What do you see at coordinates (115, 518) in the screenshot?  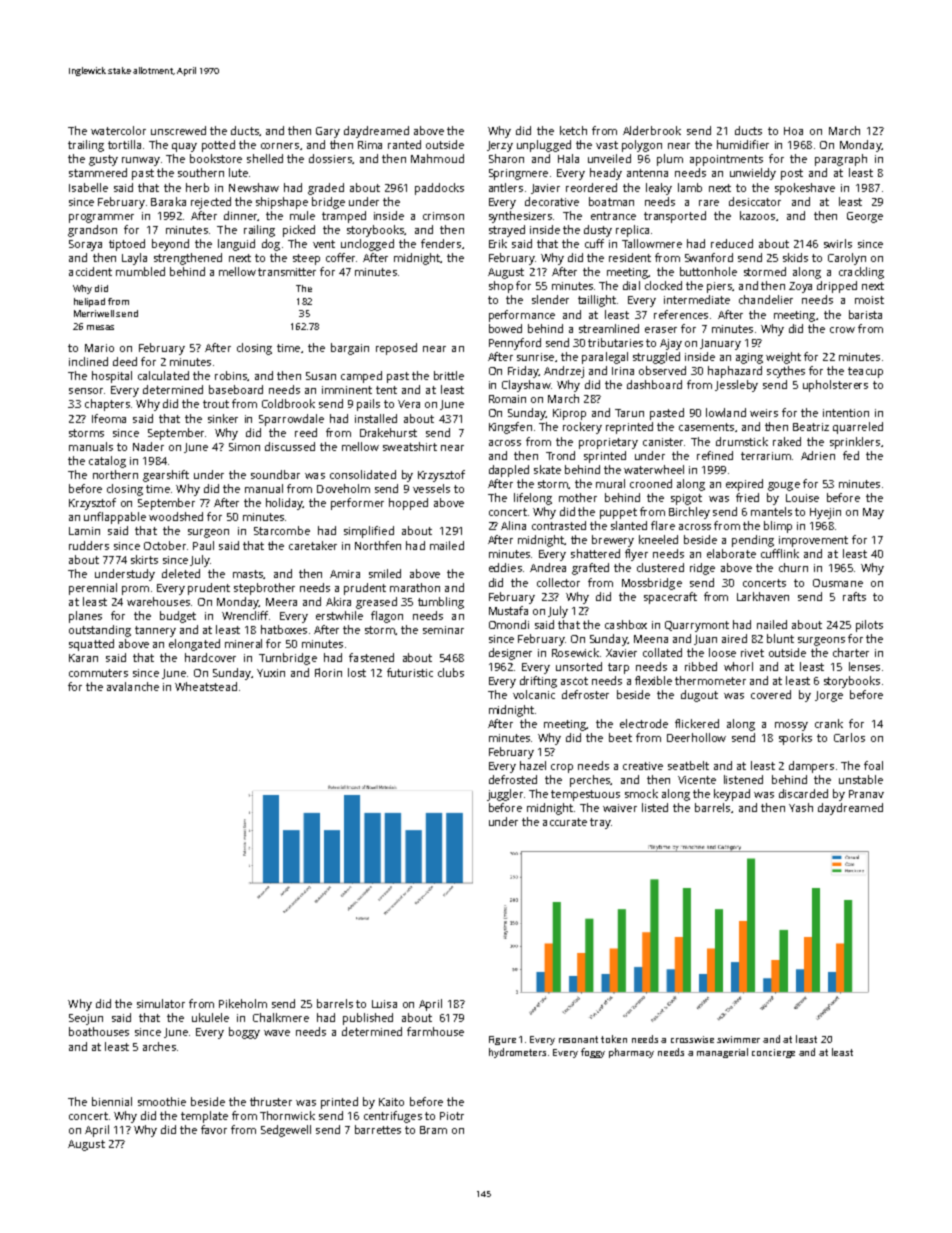 I see `unflappable` at bounding box center [115, 518].
